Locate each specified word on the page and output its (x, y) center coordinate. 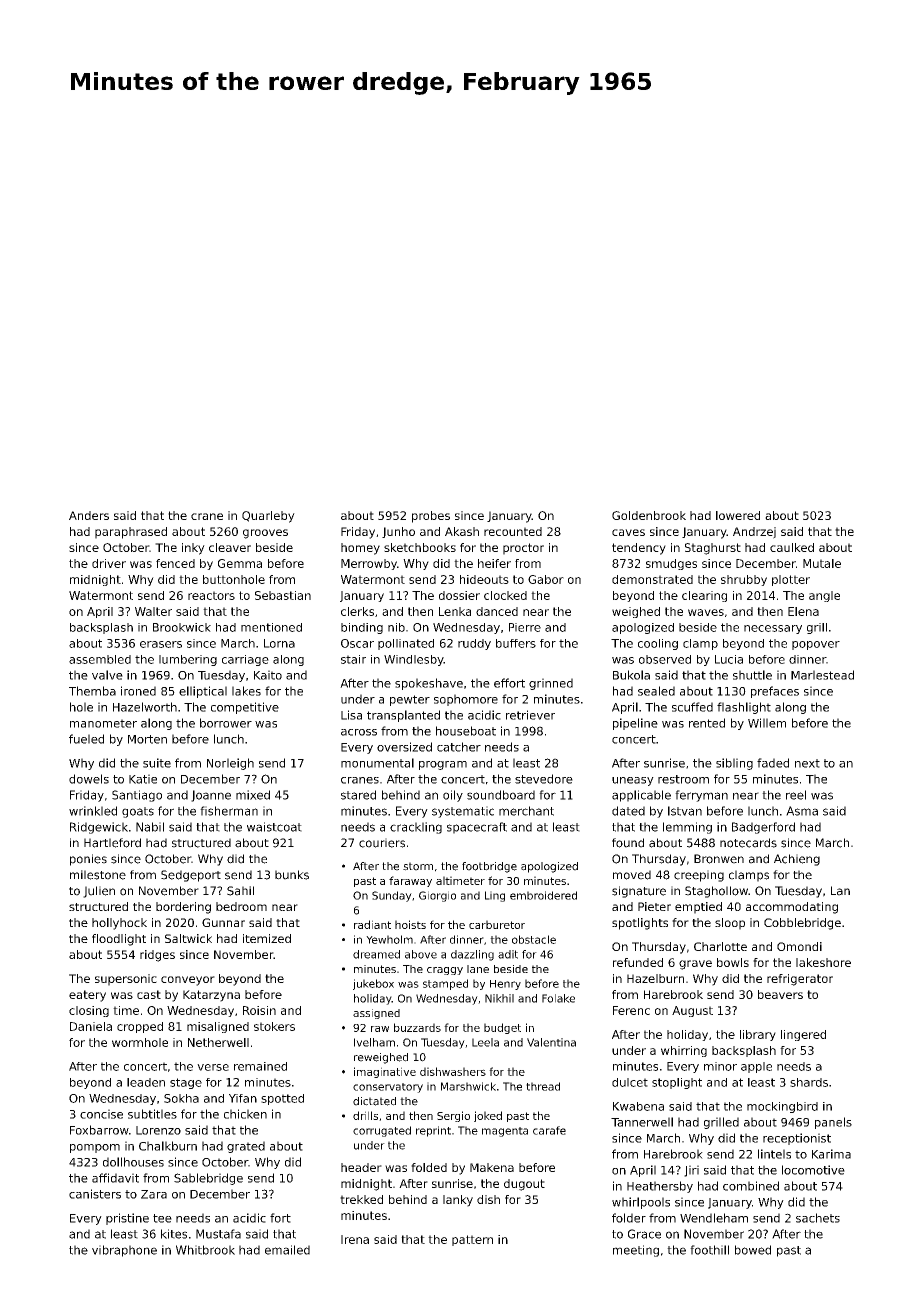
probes (431, 517)
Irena (355, 1239)
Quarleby (268, 517)
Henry (505, 985)
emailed (287, 1250)
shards (809, 1082)
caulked (792, 547)
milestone (98, 875)
